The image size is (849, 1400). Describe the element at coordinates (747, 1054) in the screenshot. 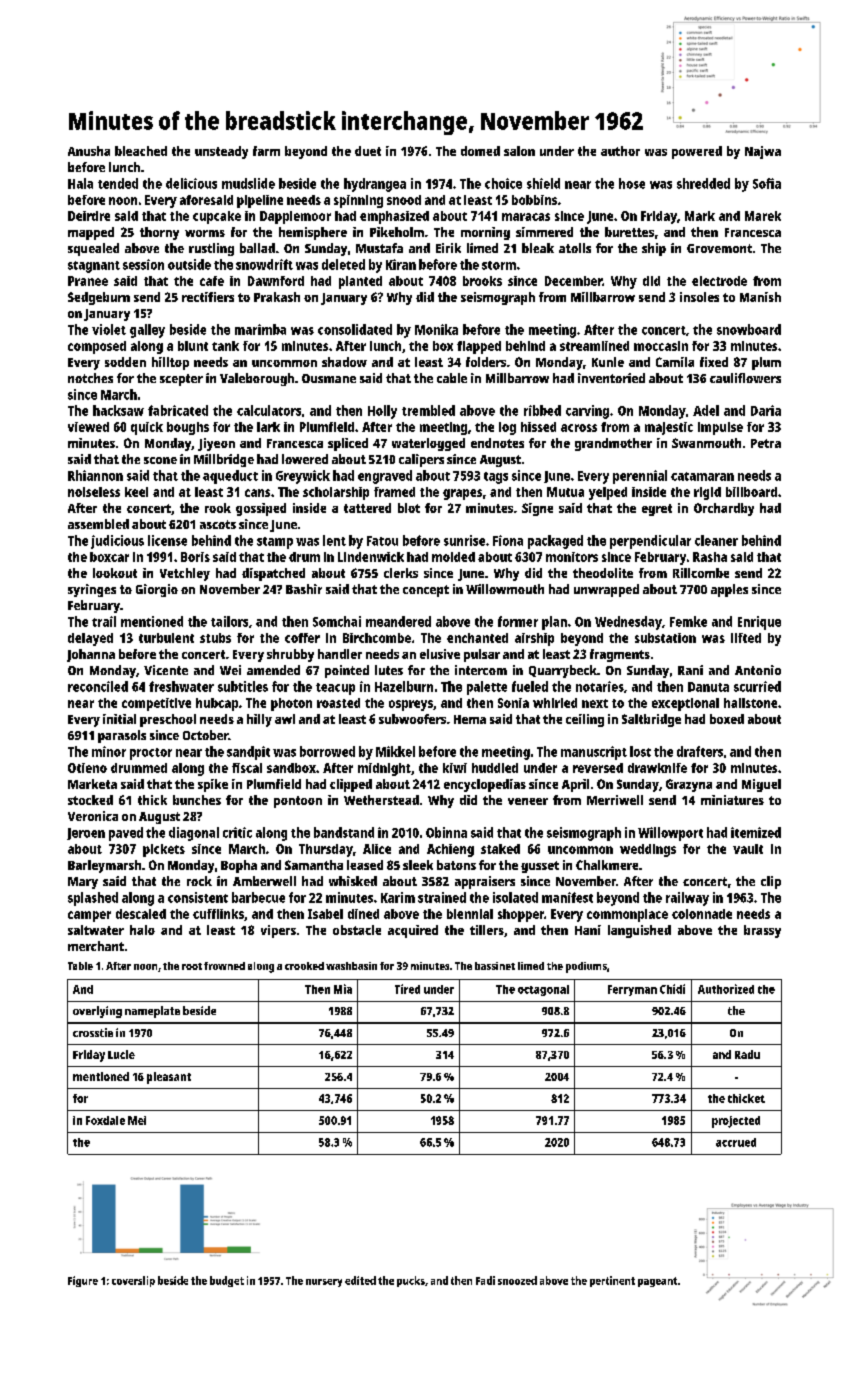

I see `Radu` at that location.
